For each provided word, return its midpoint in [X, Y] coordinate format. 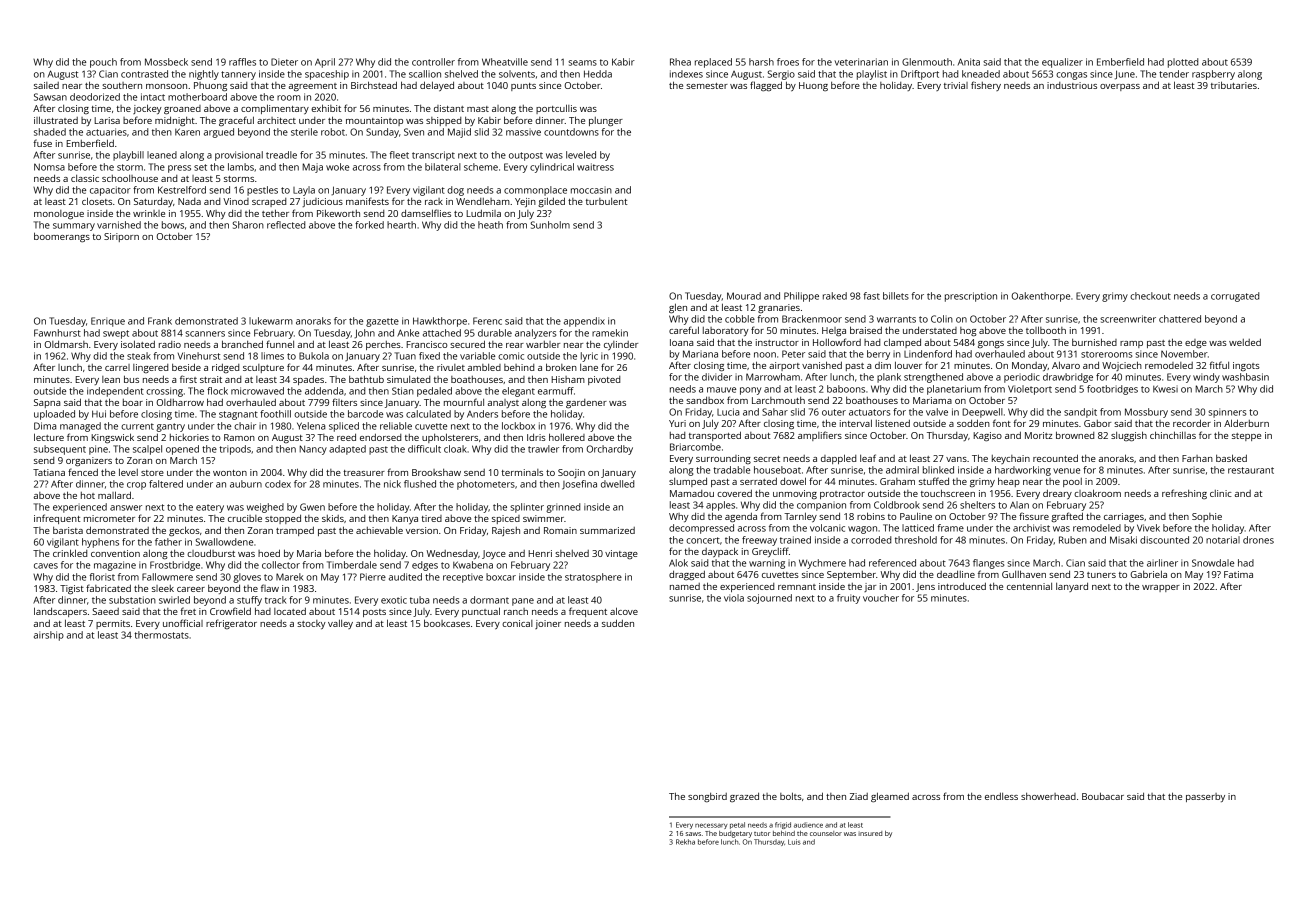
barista [68, 530]
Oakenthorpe [1041, 297]
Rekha [685, 842]
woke [337, 167]
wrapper [1161, 588]
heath [490, 225]
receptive [463, 578]
